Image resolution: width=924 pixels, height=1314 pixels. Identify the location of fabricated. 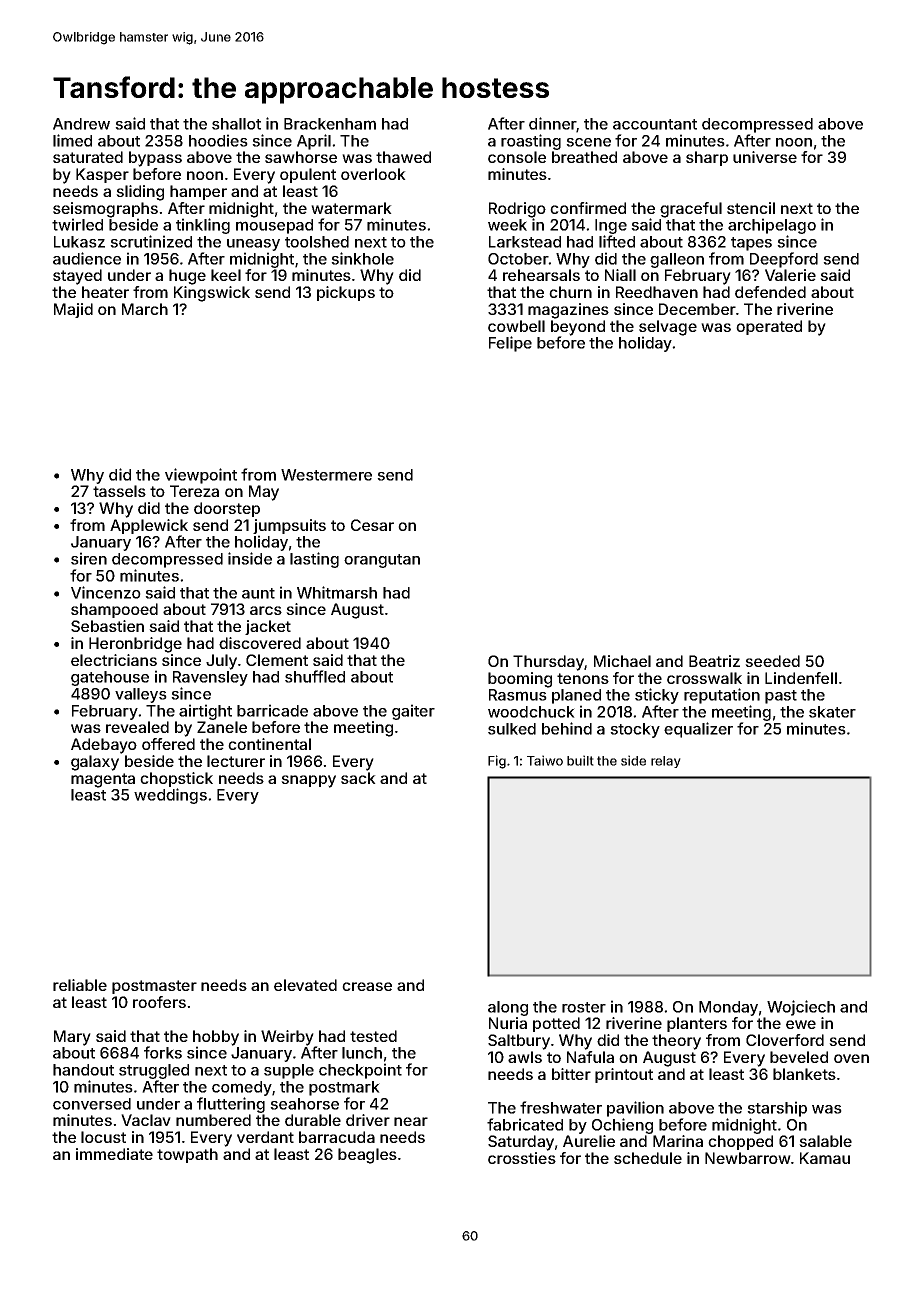
(525, 1124).
